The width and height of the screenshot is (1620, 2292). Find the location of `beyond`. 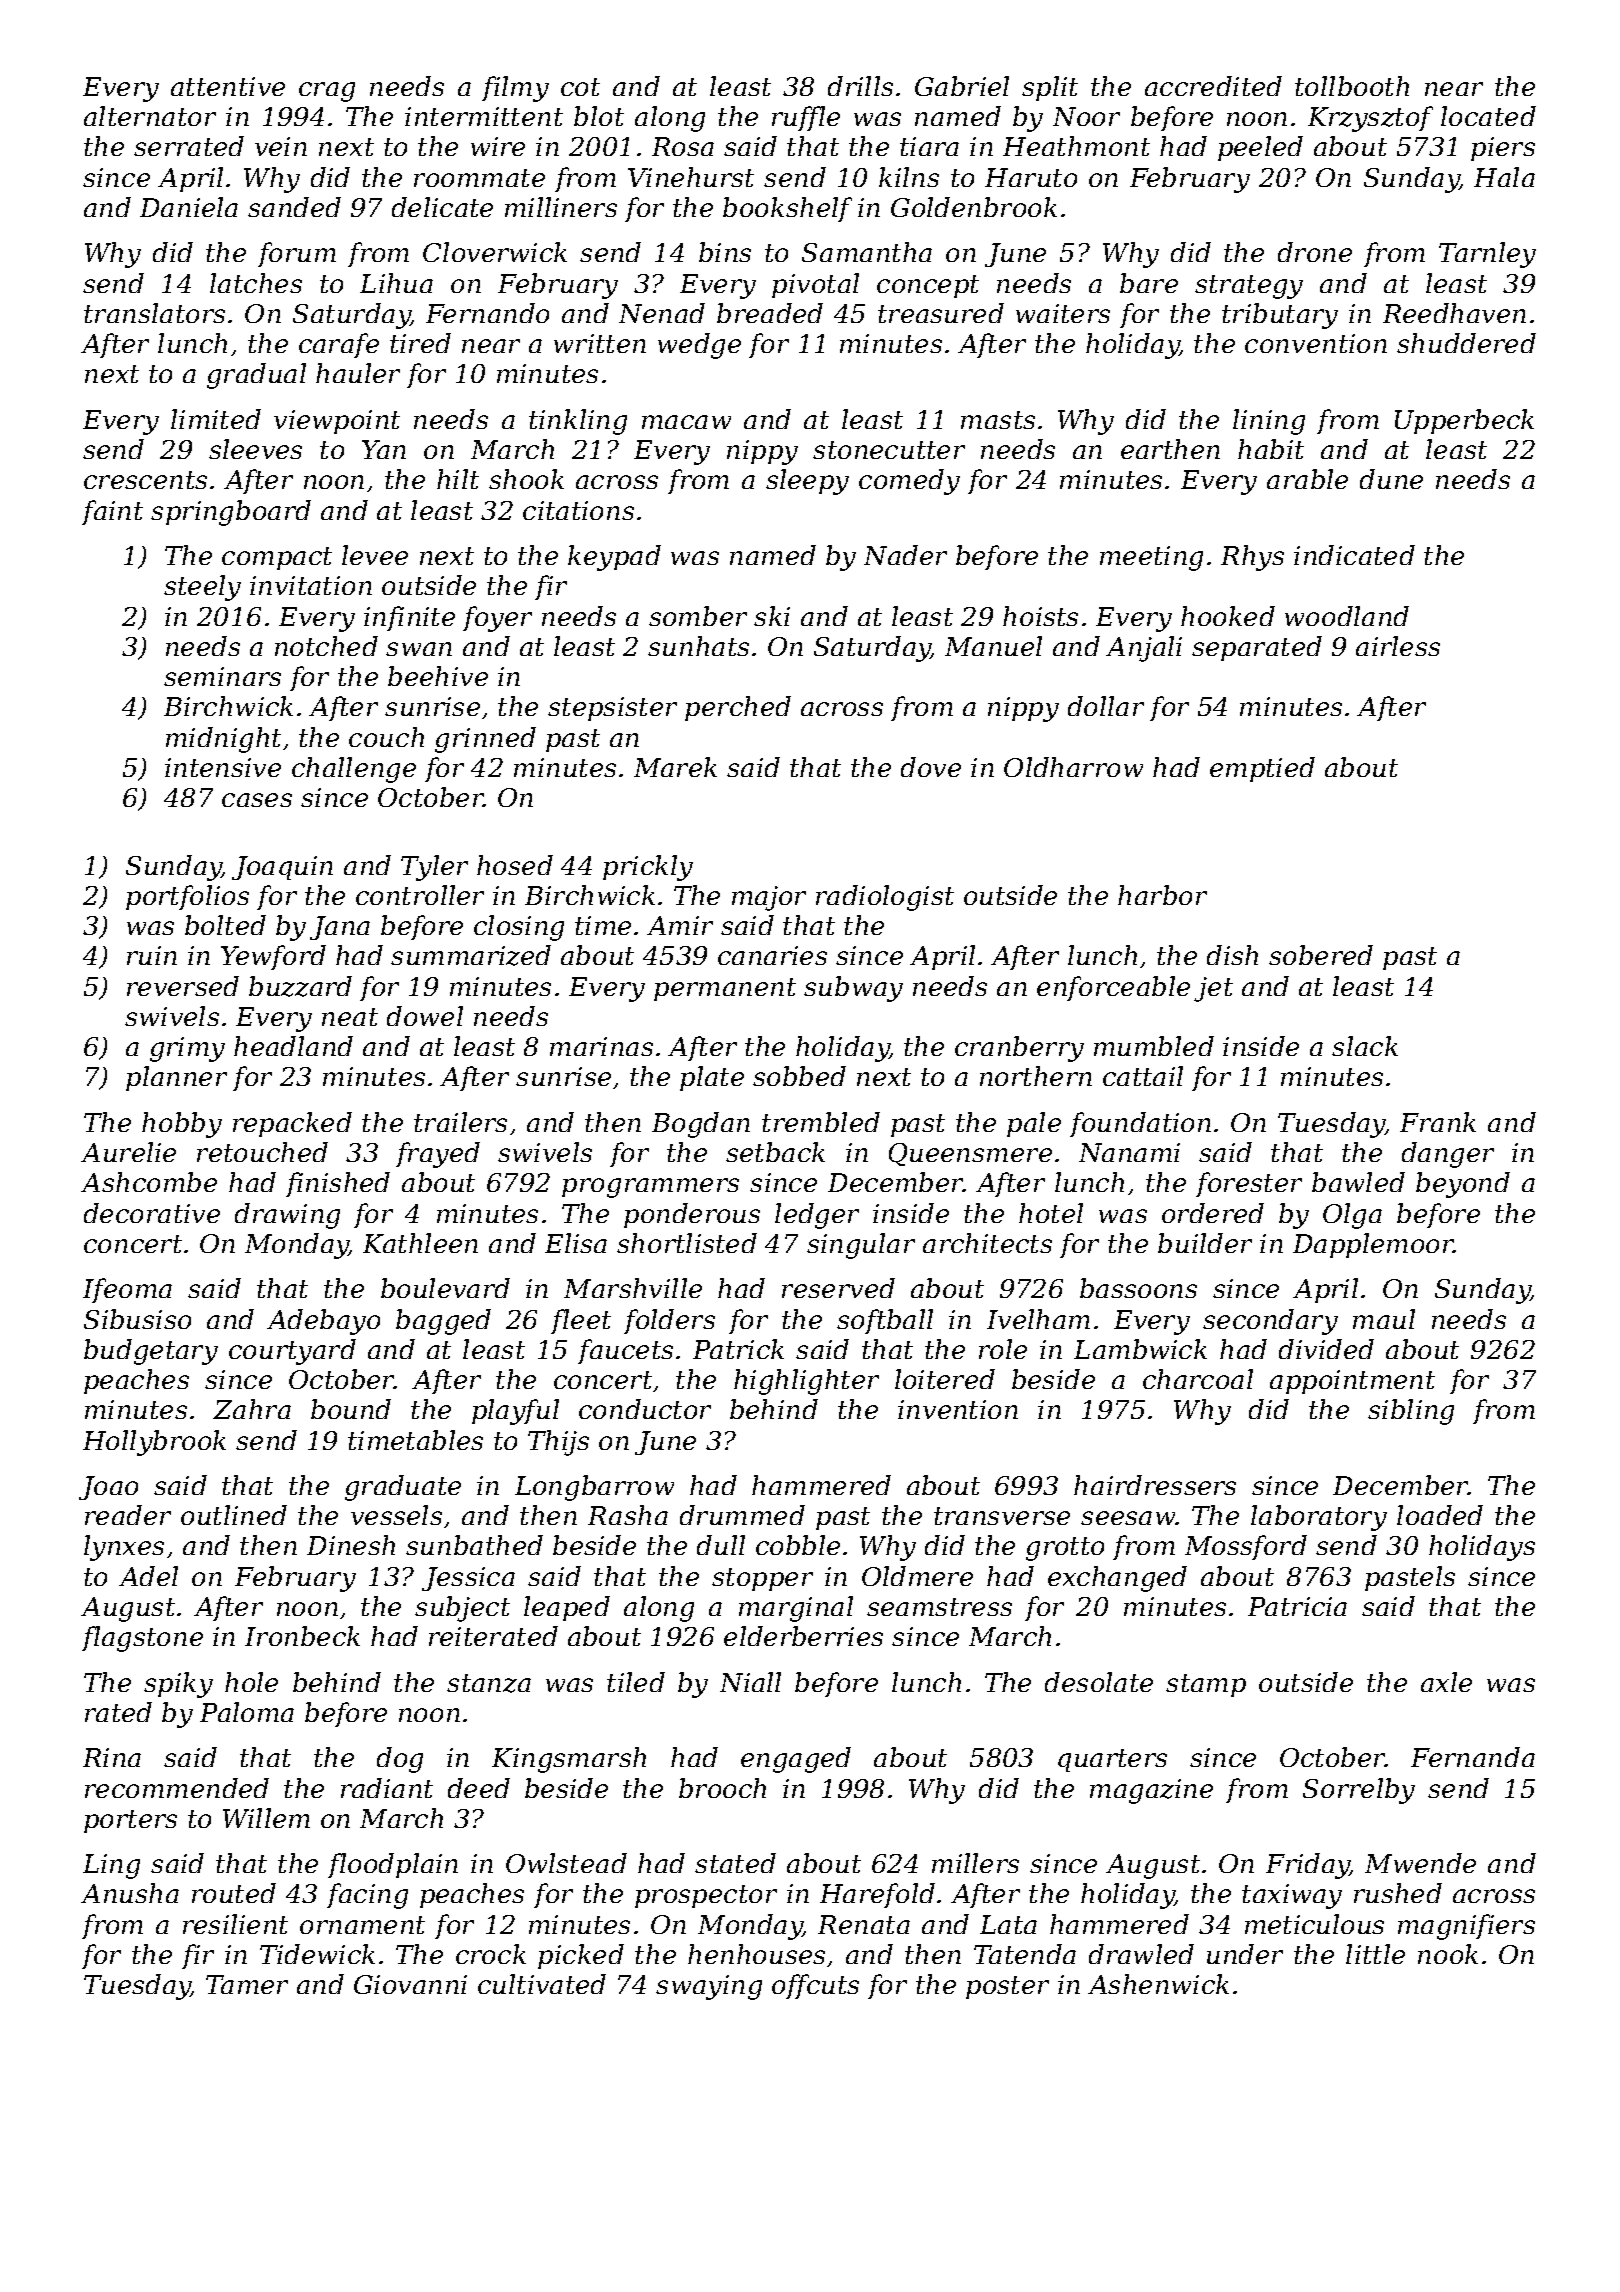

beyond is located at coordinates (1463, 1185).
